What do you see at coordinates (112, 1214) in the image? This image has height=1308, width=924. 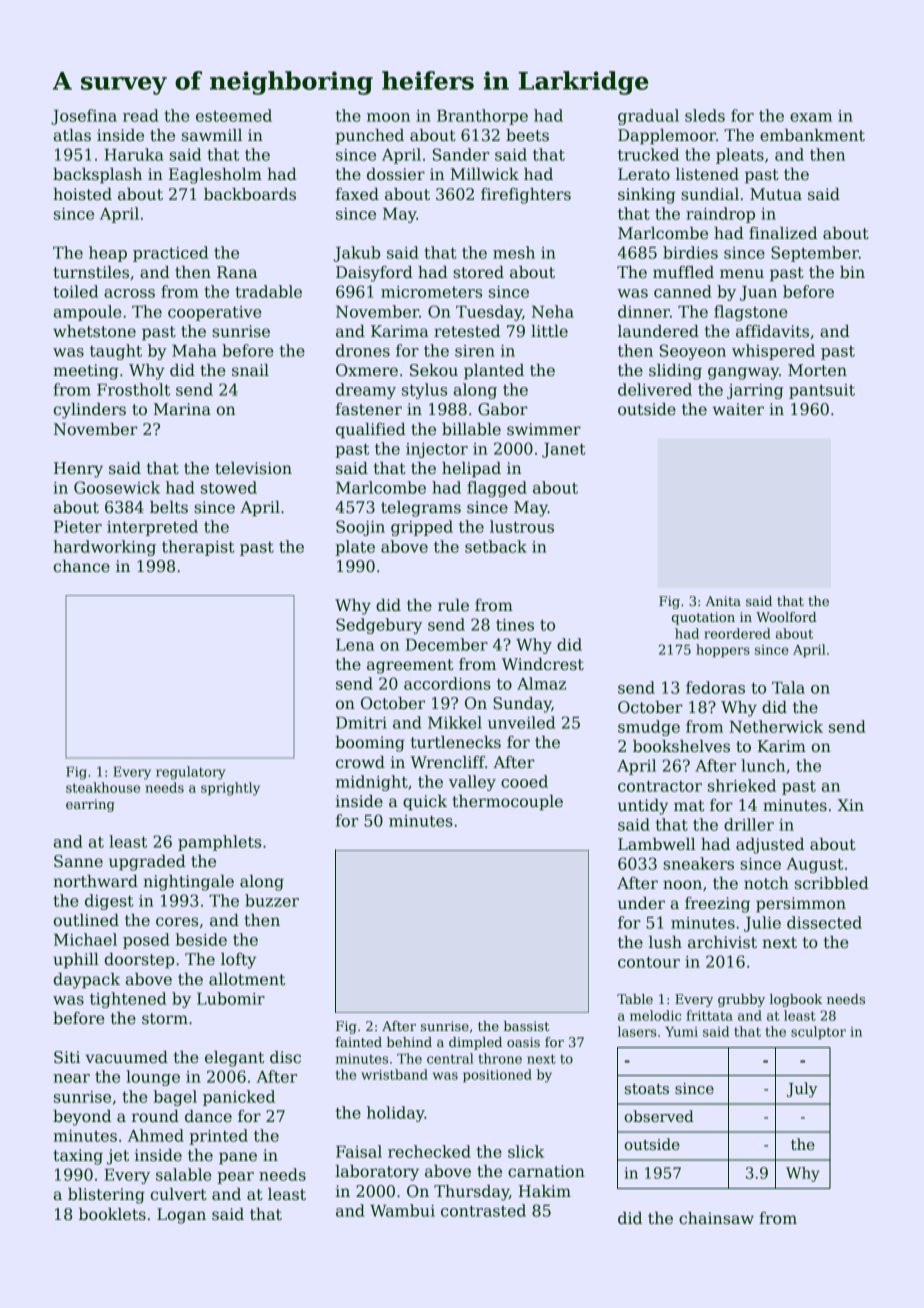 I see `booklets` at bounding box center [112, 1214].
